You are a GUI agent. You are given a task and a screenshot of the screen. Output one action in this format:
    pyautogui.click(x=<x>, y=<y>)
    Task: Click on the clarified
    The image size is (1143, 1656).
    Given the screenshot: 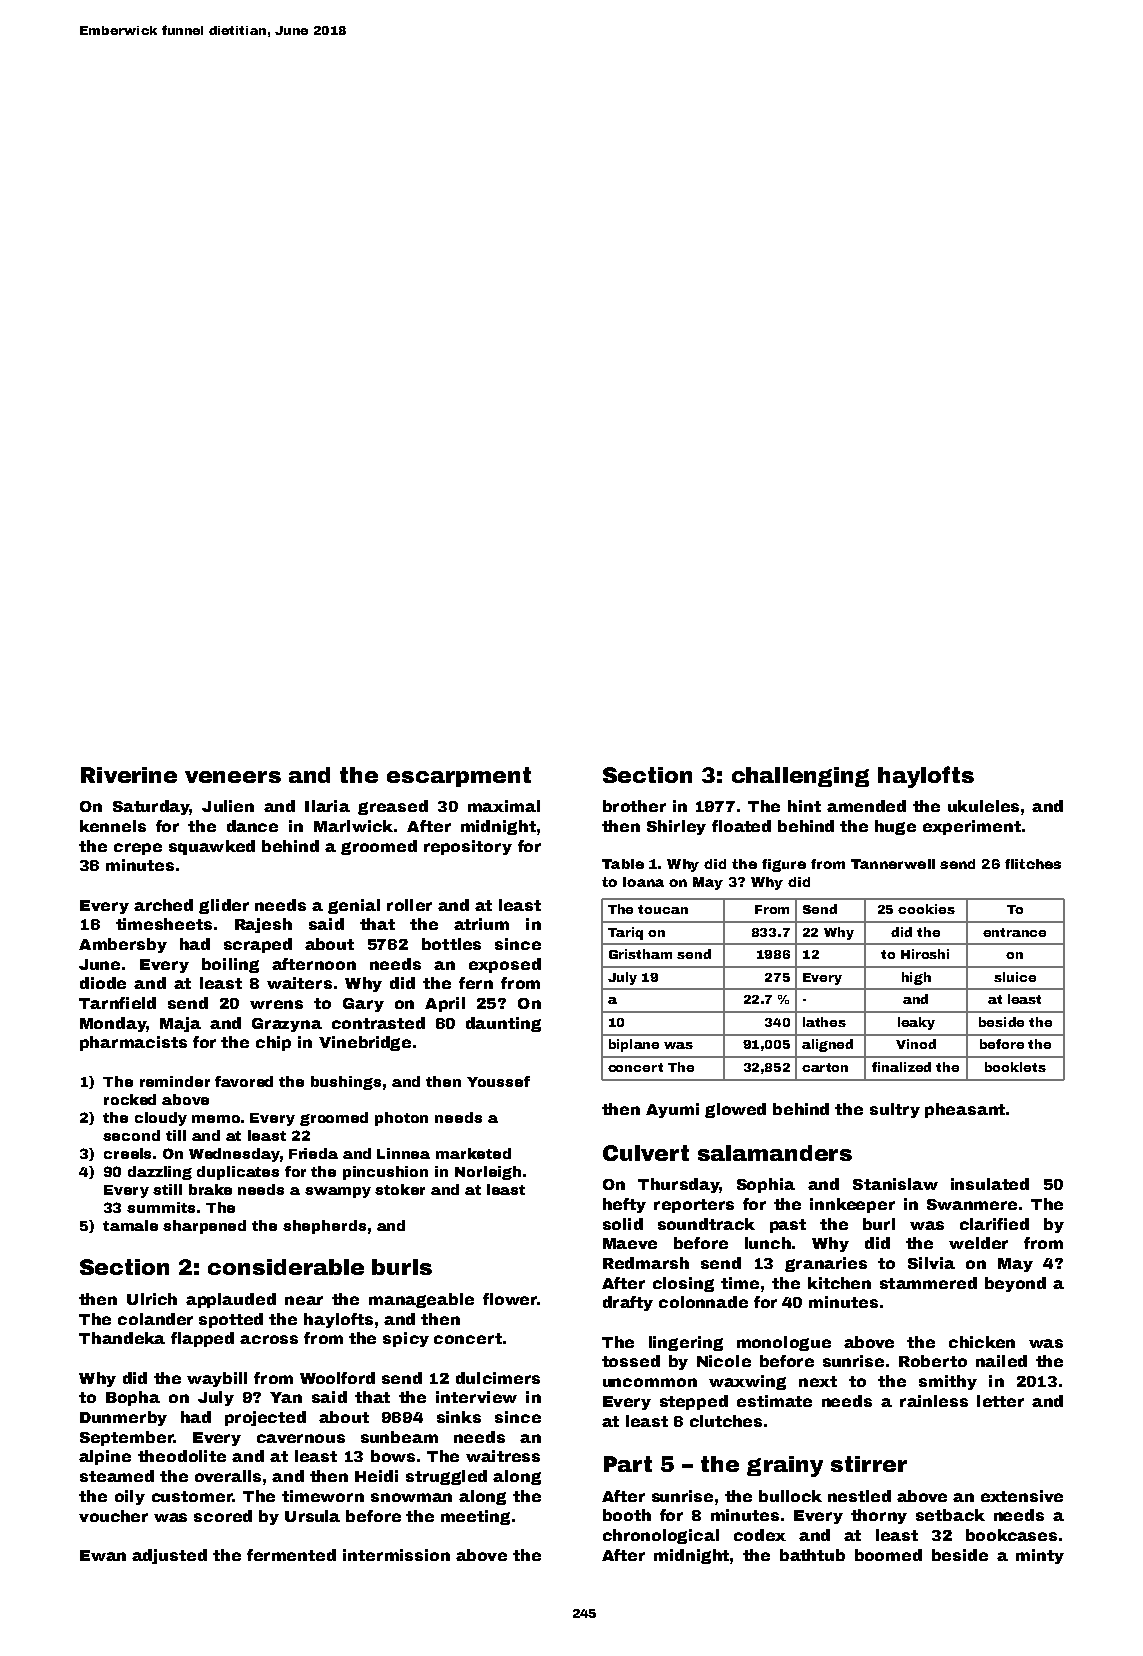 What is the action you would take?
    pyautogui.click(x=994, y=1224)
